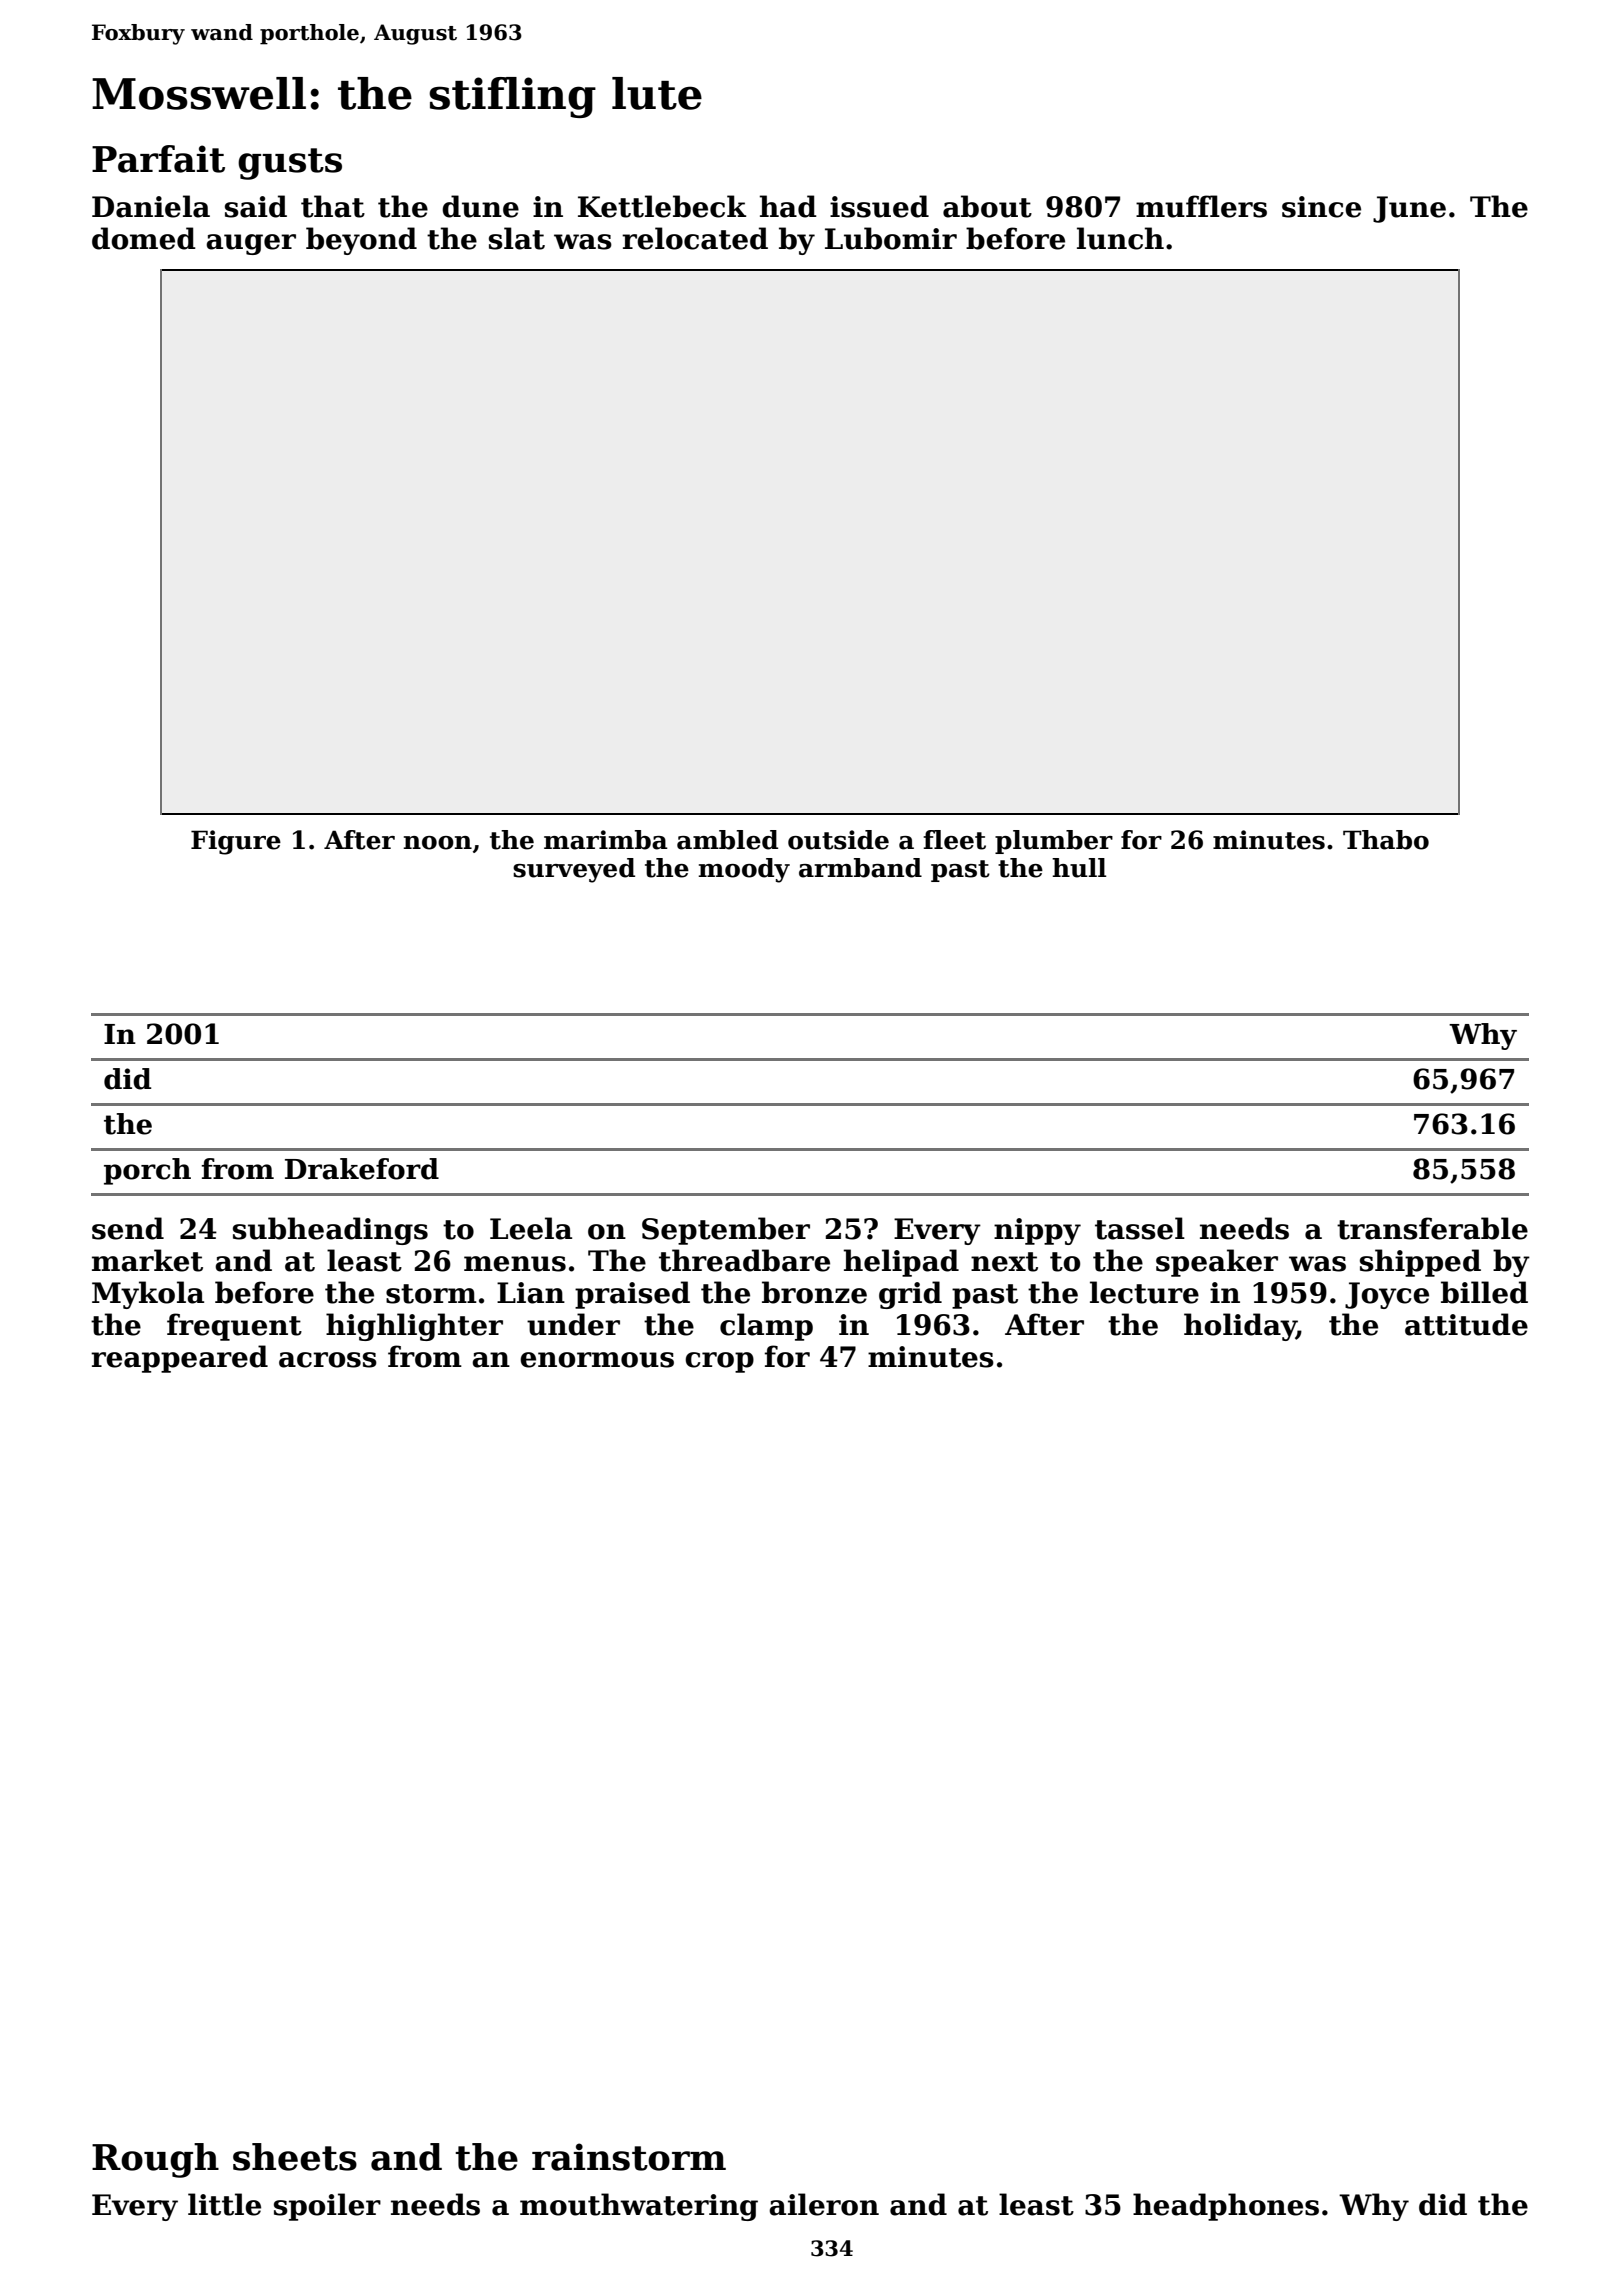 The image size is (1620, 2292). What do you see at coordinates (838, 840) in the document?
I see `outside` at bounding box center [838, 840].
